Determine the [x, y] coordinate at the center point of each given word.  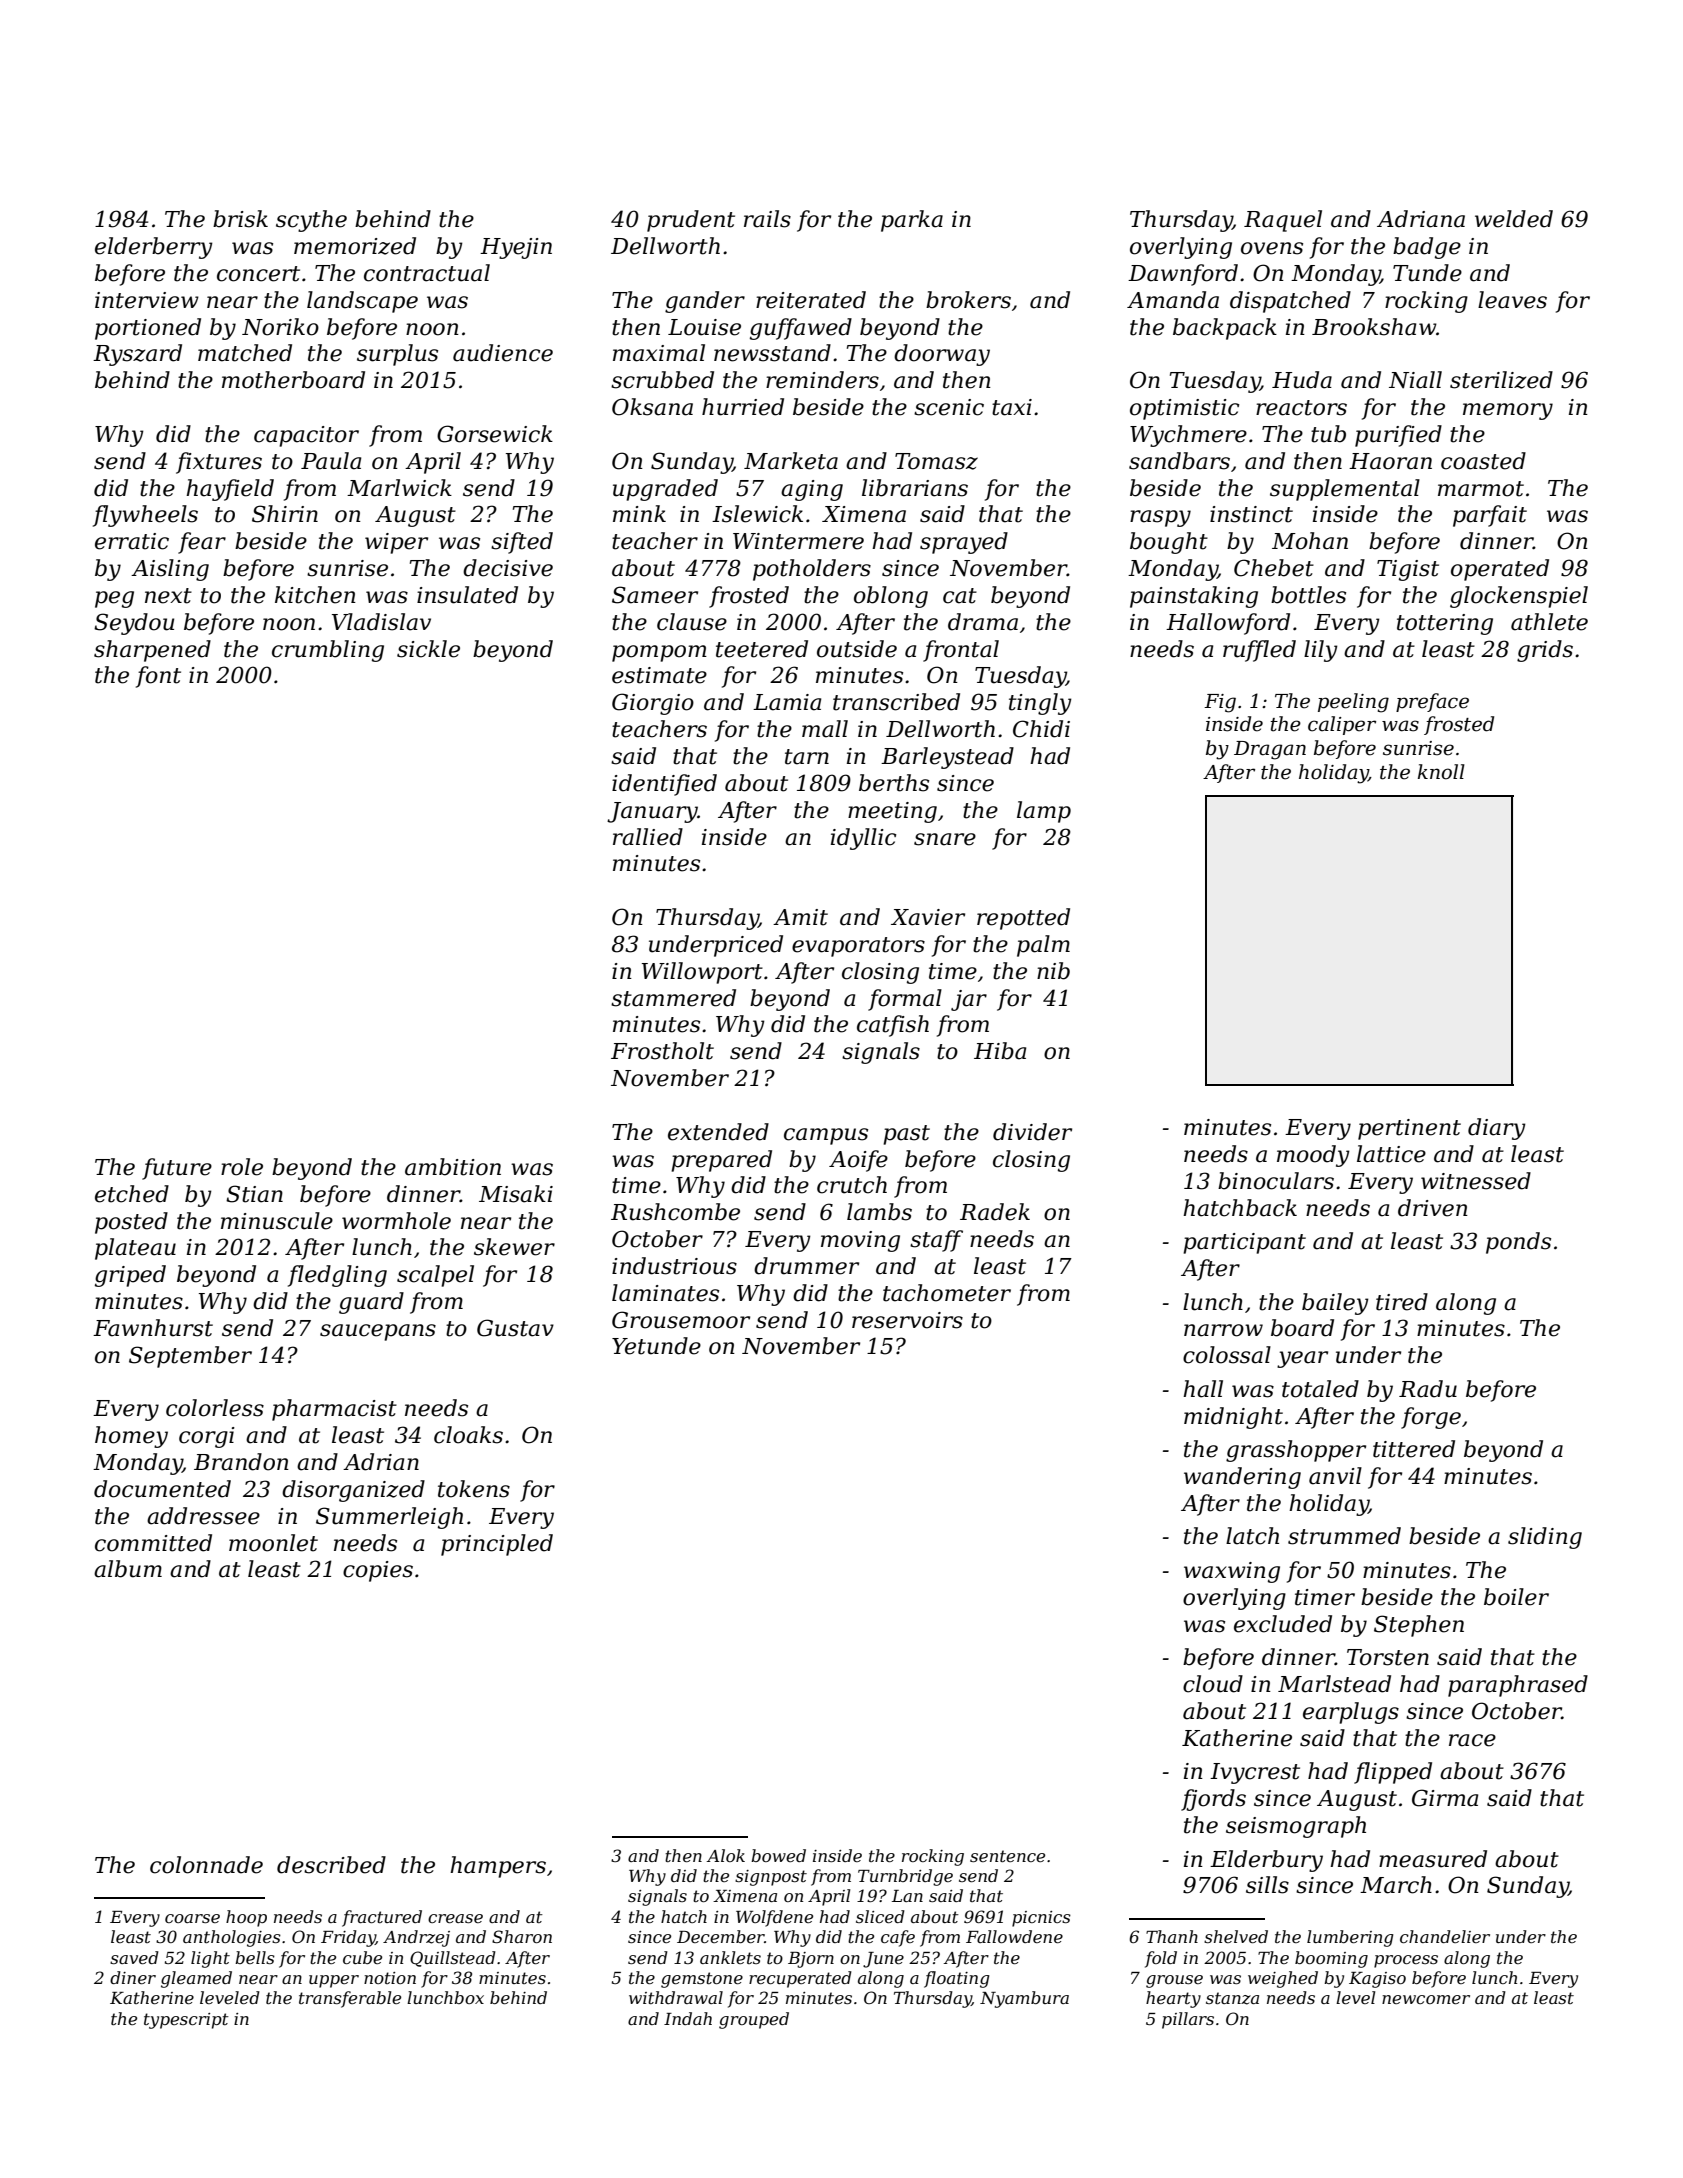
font [158, 677]
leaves [1512, 300]
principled [497, 1545]
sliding [1545, 1538]
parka [912, 221]
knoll [1441, 772]
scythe [311, 221]
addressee [203, 1516]
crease [455, 1918]
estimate [659, 675]
